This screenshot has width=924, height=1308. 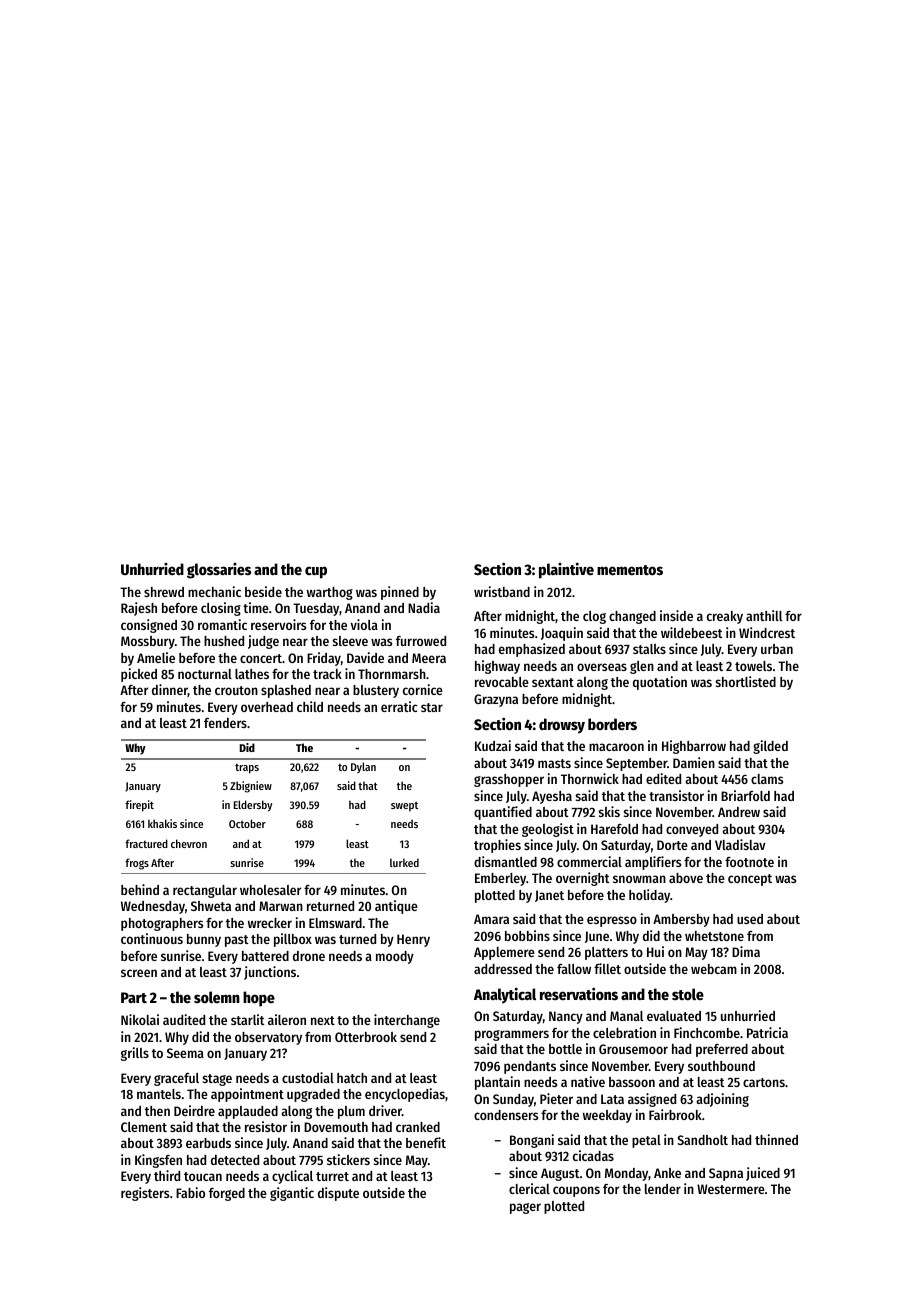 What do you see at coordinates (251, 787) in the screenshot?
I see `Zbigniew` at bounding box center [251, 787].
